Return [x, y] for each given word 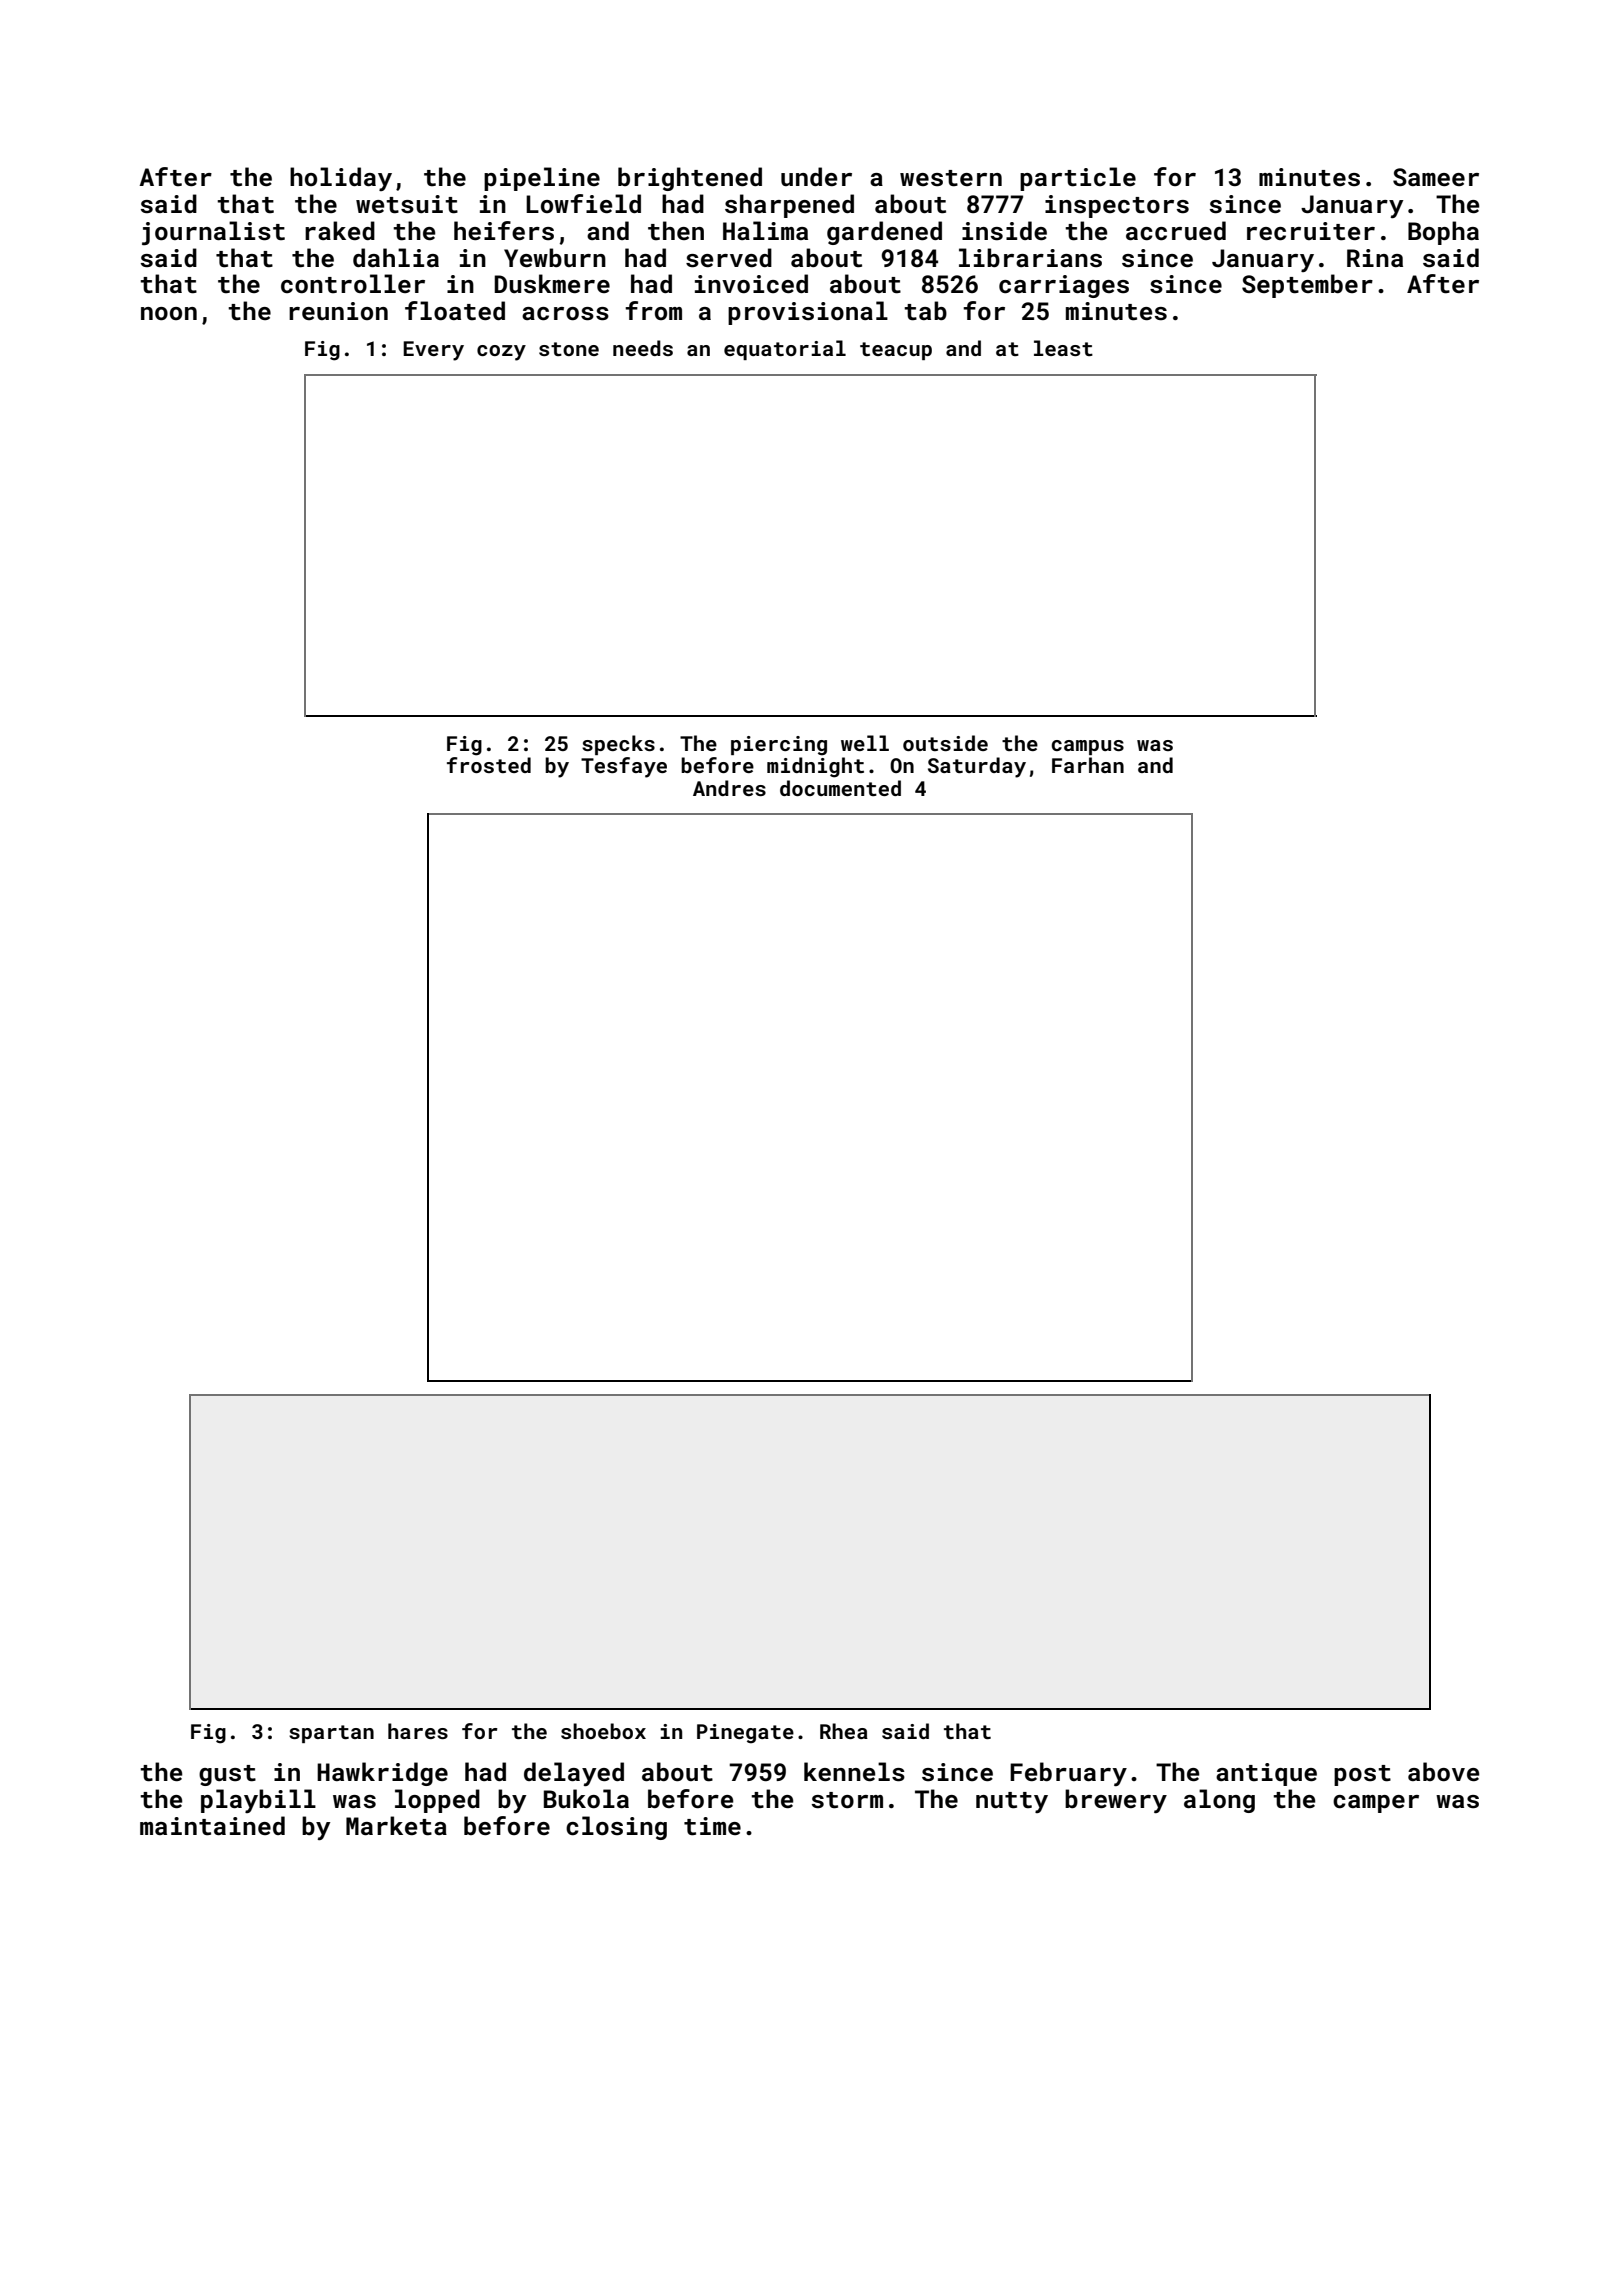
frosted [489, 765]
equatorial [785, 350]
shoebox [603, 1731]
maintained [212, 1826]
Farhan [1088, 765]
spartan [331, 1734]
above [1444, 1771]
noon [169, 313]
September [1307, 286]
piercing [779, 746]
